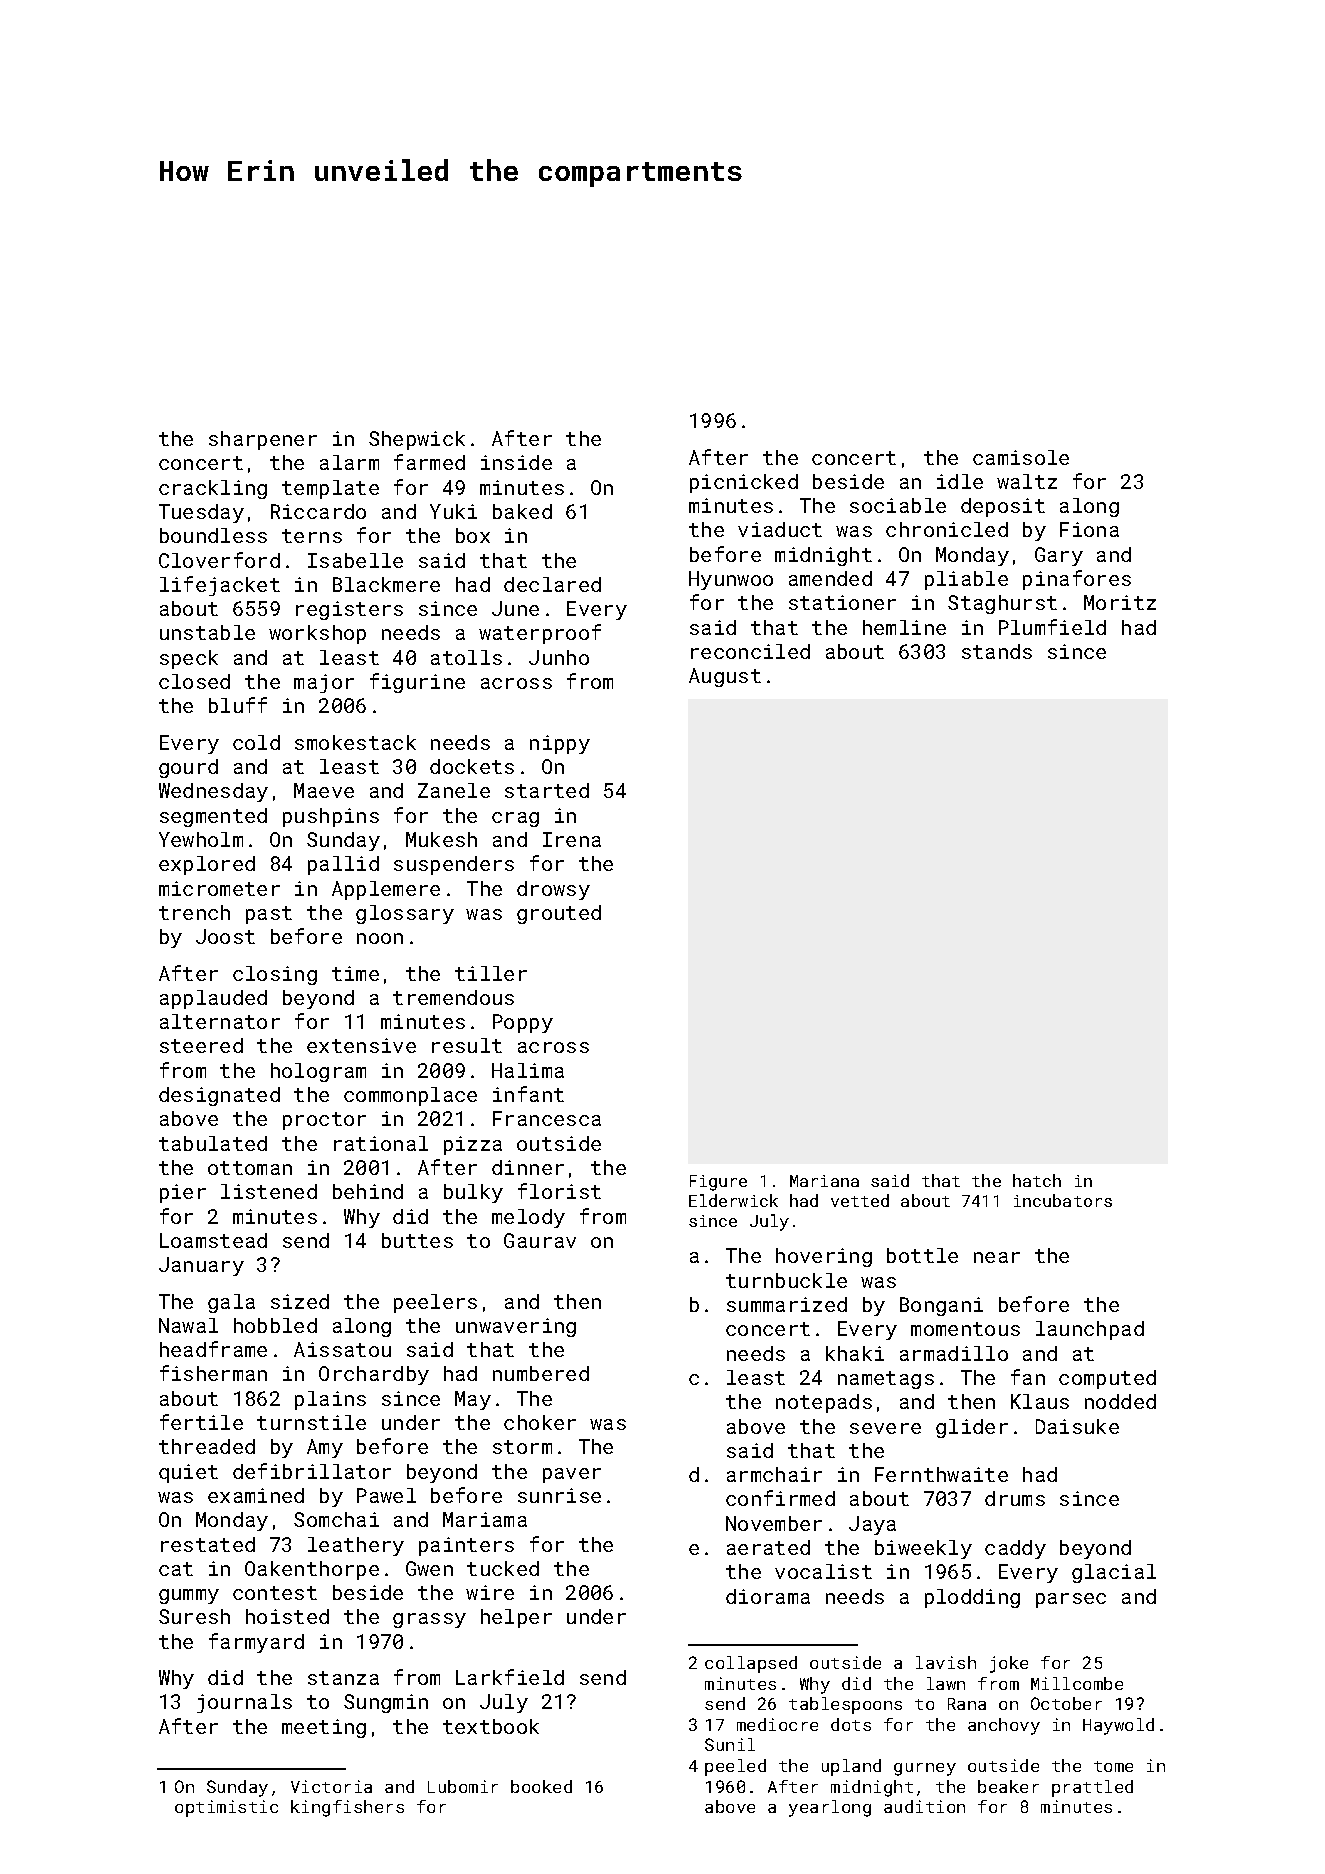  Describe the element at coordinates (194, 1616) in the page. I see `Suresh` at that location.
